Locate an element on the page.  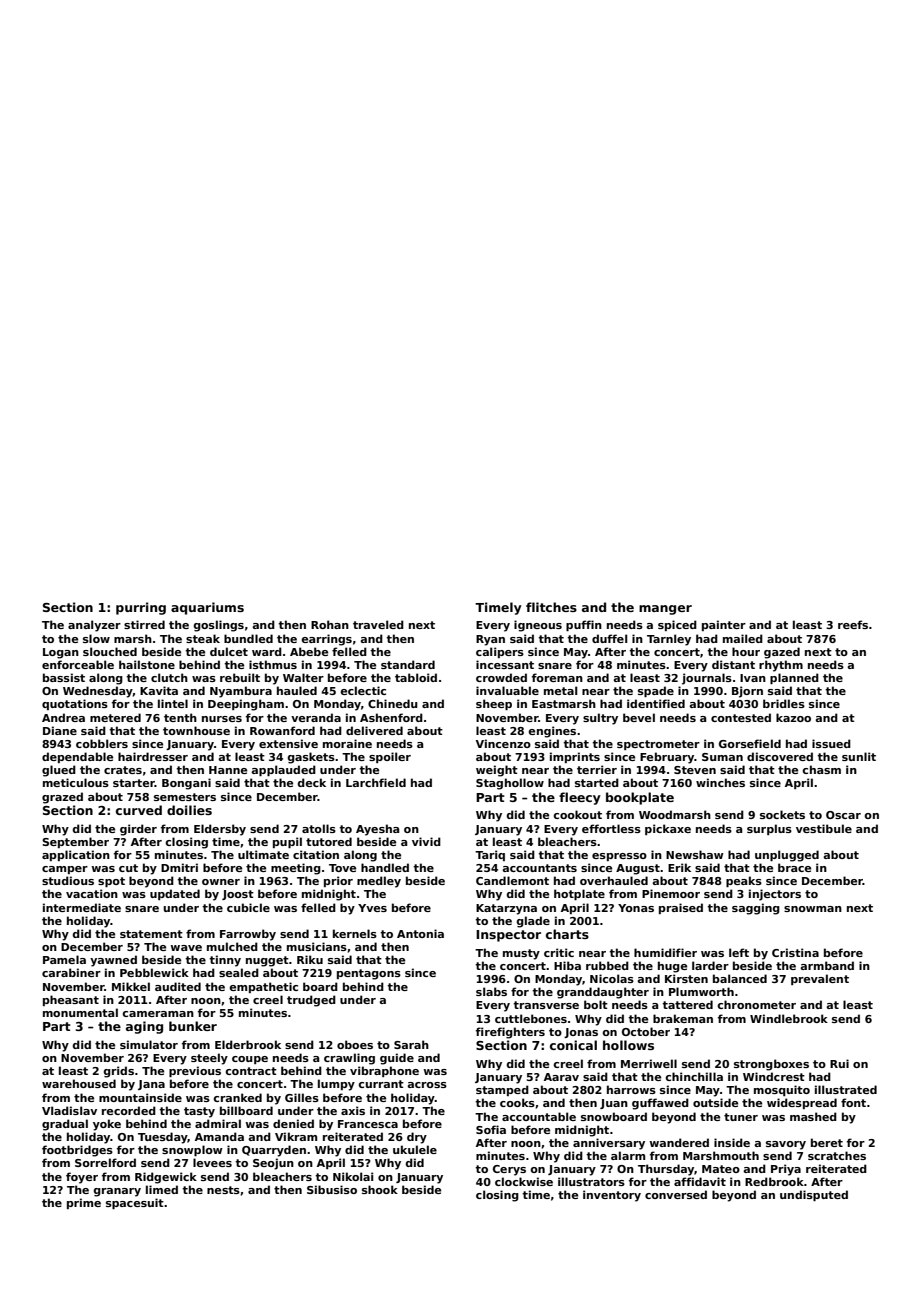
Sibusiso is located at coordinates (332, 1189).
